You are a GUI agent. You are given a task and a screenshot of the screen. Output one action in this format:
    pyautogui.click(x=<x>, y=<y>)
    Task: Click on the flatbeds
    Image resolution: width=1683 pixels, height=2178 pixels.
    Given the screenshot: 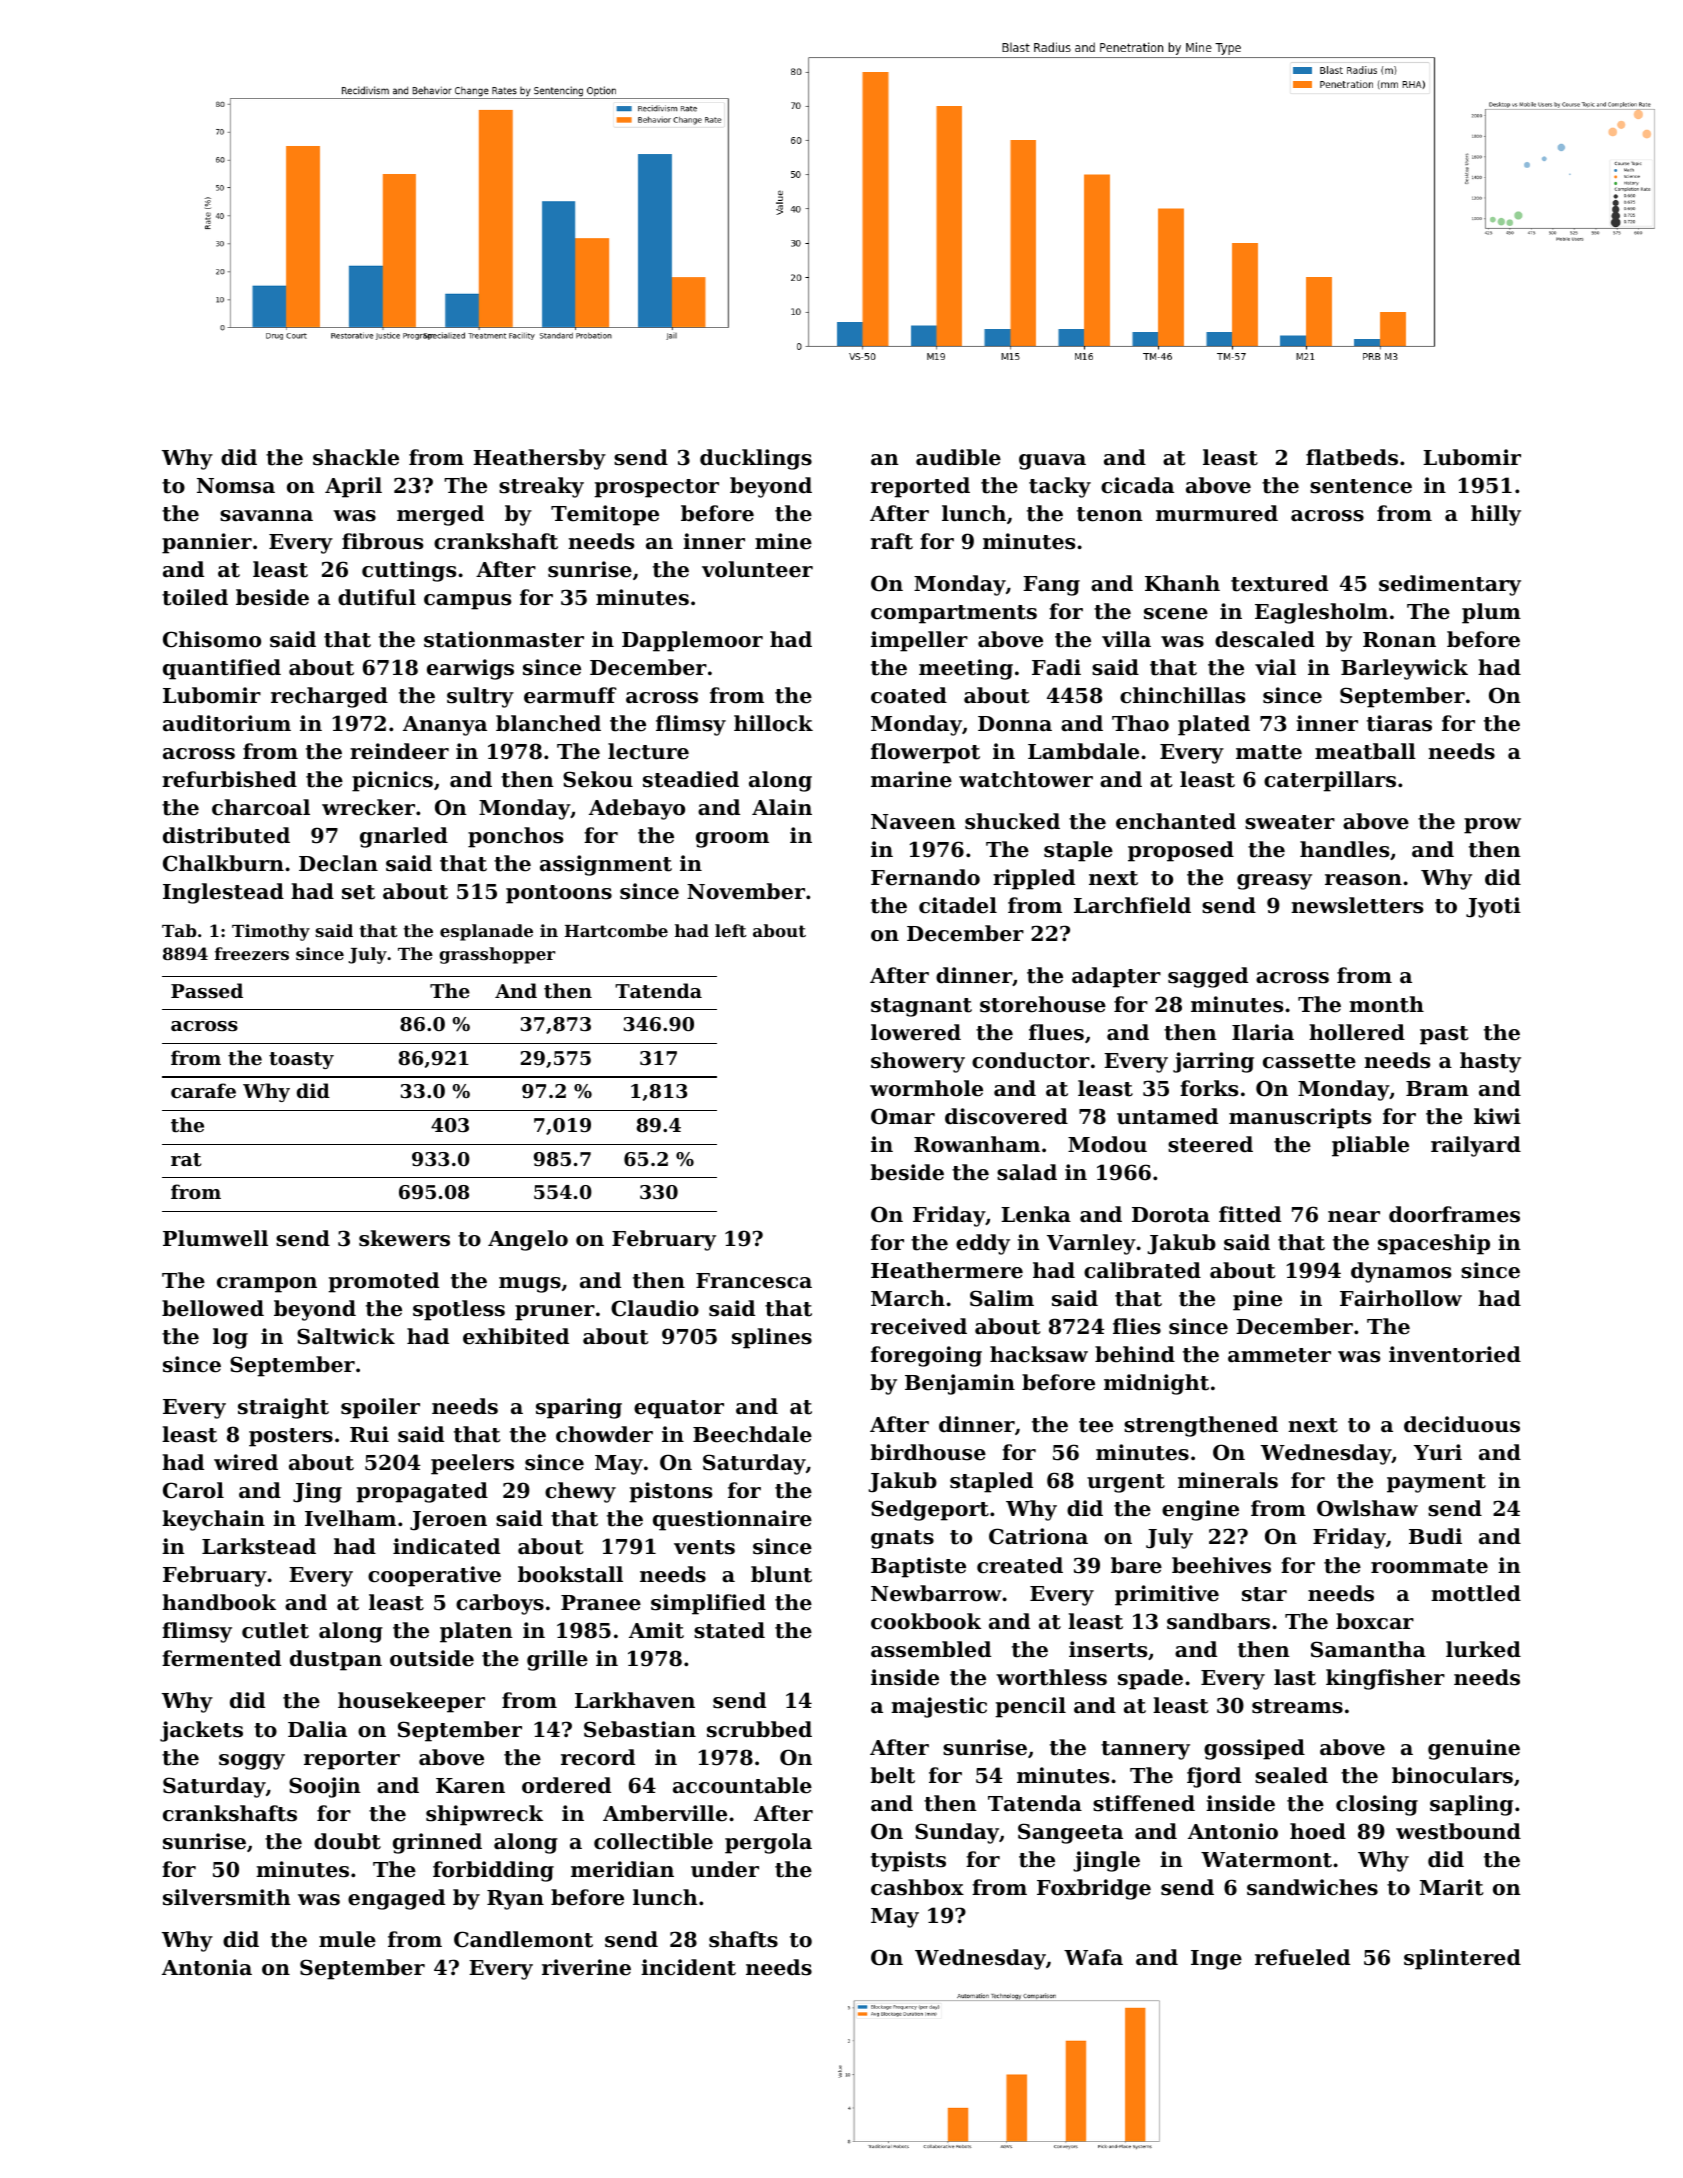 What is the action you would take?
    pyautogui.click(x=1352, y=457)
